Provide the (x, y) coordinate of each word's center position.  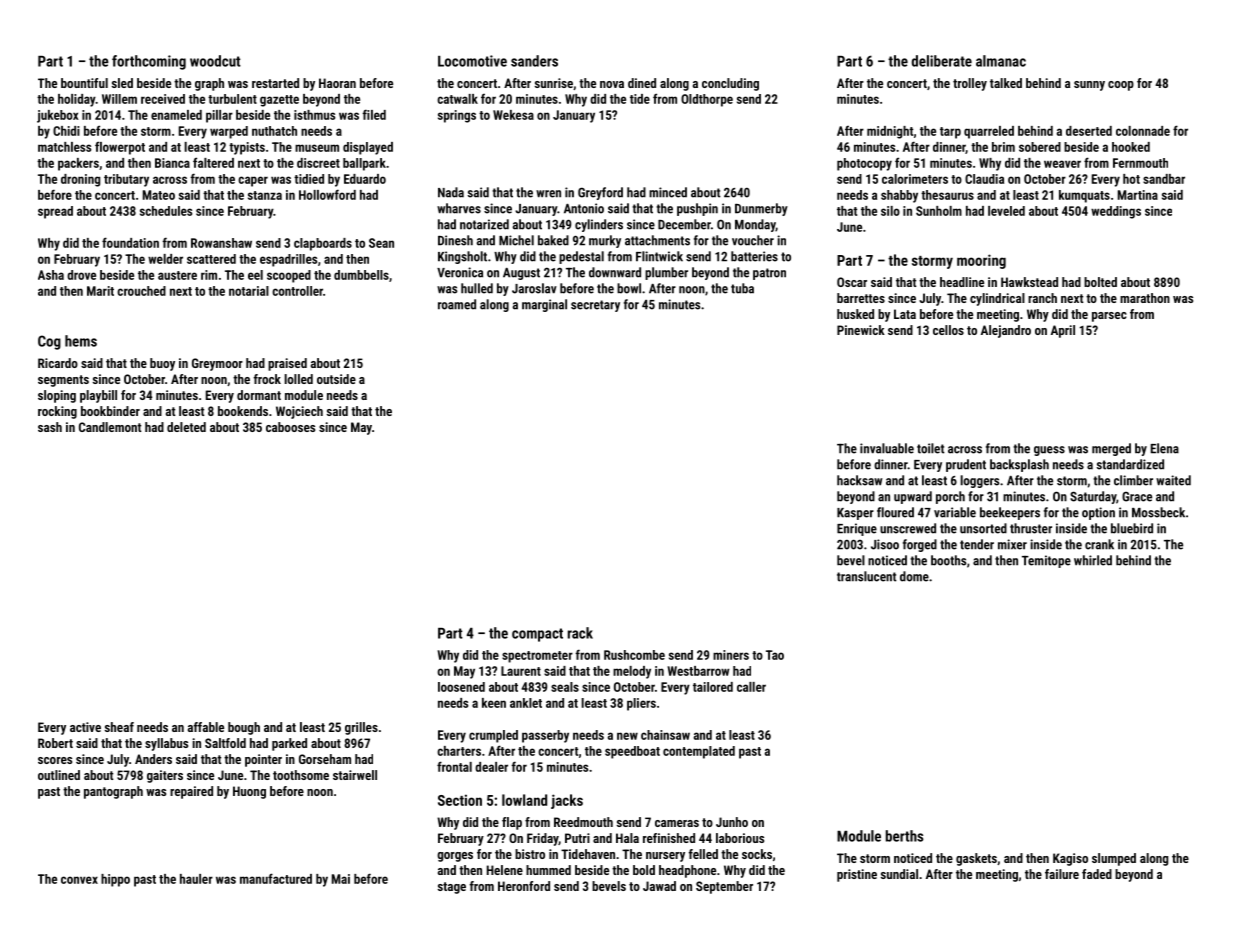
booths (948, 560)
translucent (867, 576)
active (85, 727)
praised (287, 364)
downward (615, 272)
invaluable (887, 448)
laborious (740, 838)
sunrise (554, 83)
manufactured (276, 878)
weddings (1116, 212)
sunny (1089, 86)
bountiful (84, 83)
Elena (1165, 448)
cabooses (290, 427)
